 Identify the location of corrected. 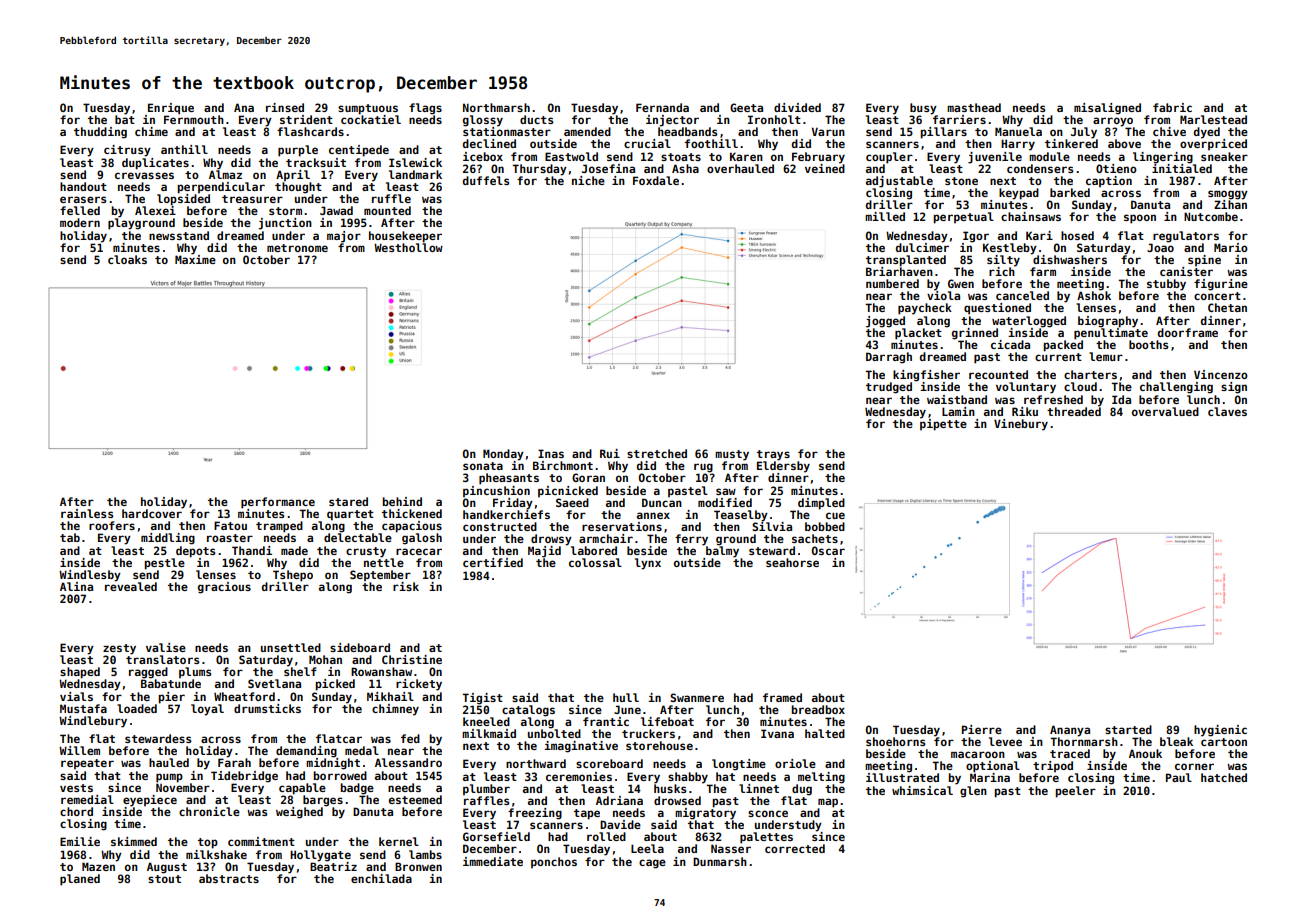
(795, 848).
